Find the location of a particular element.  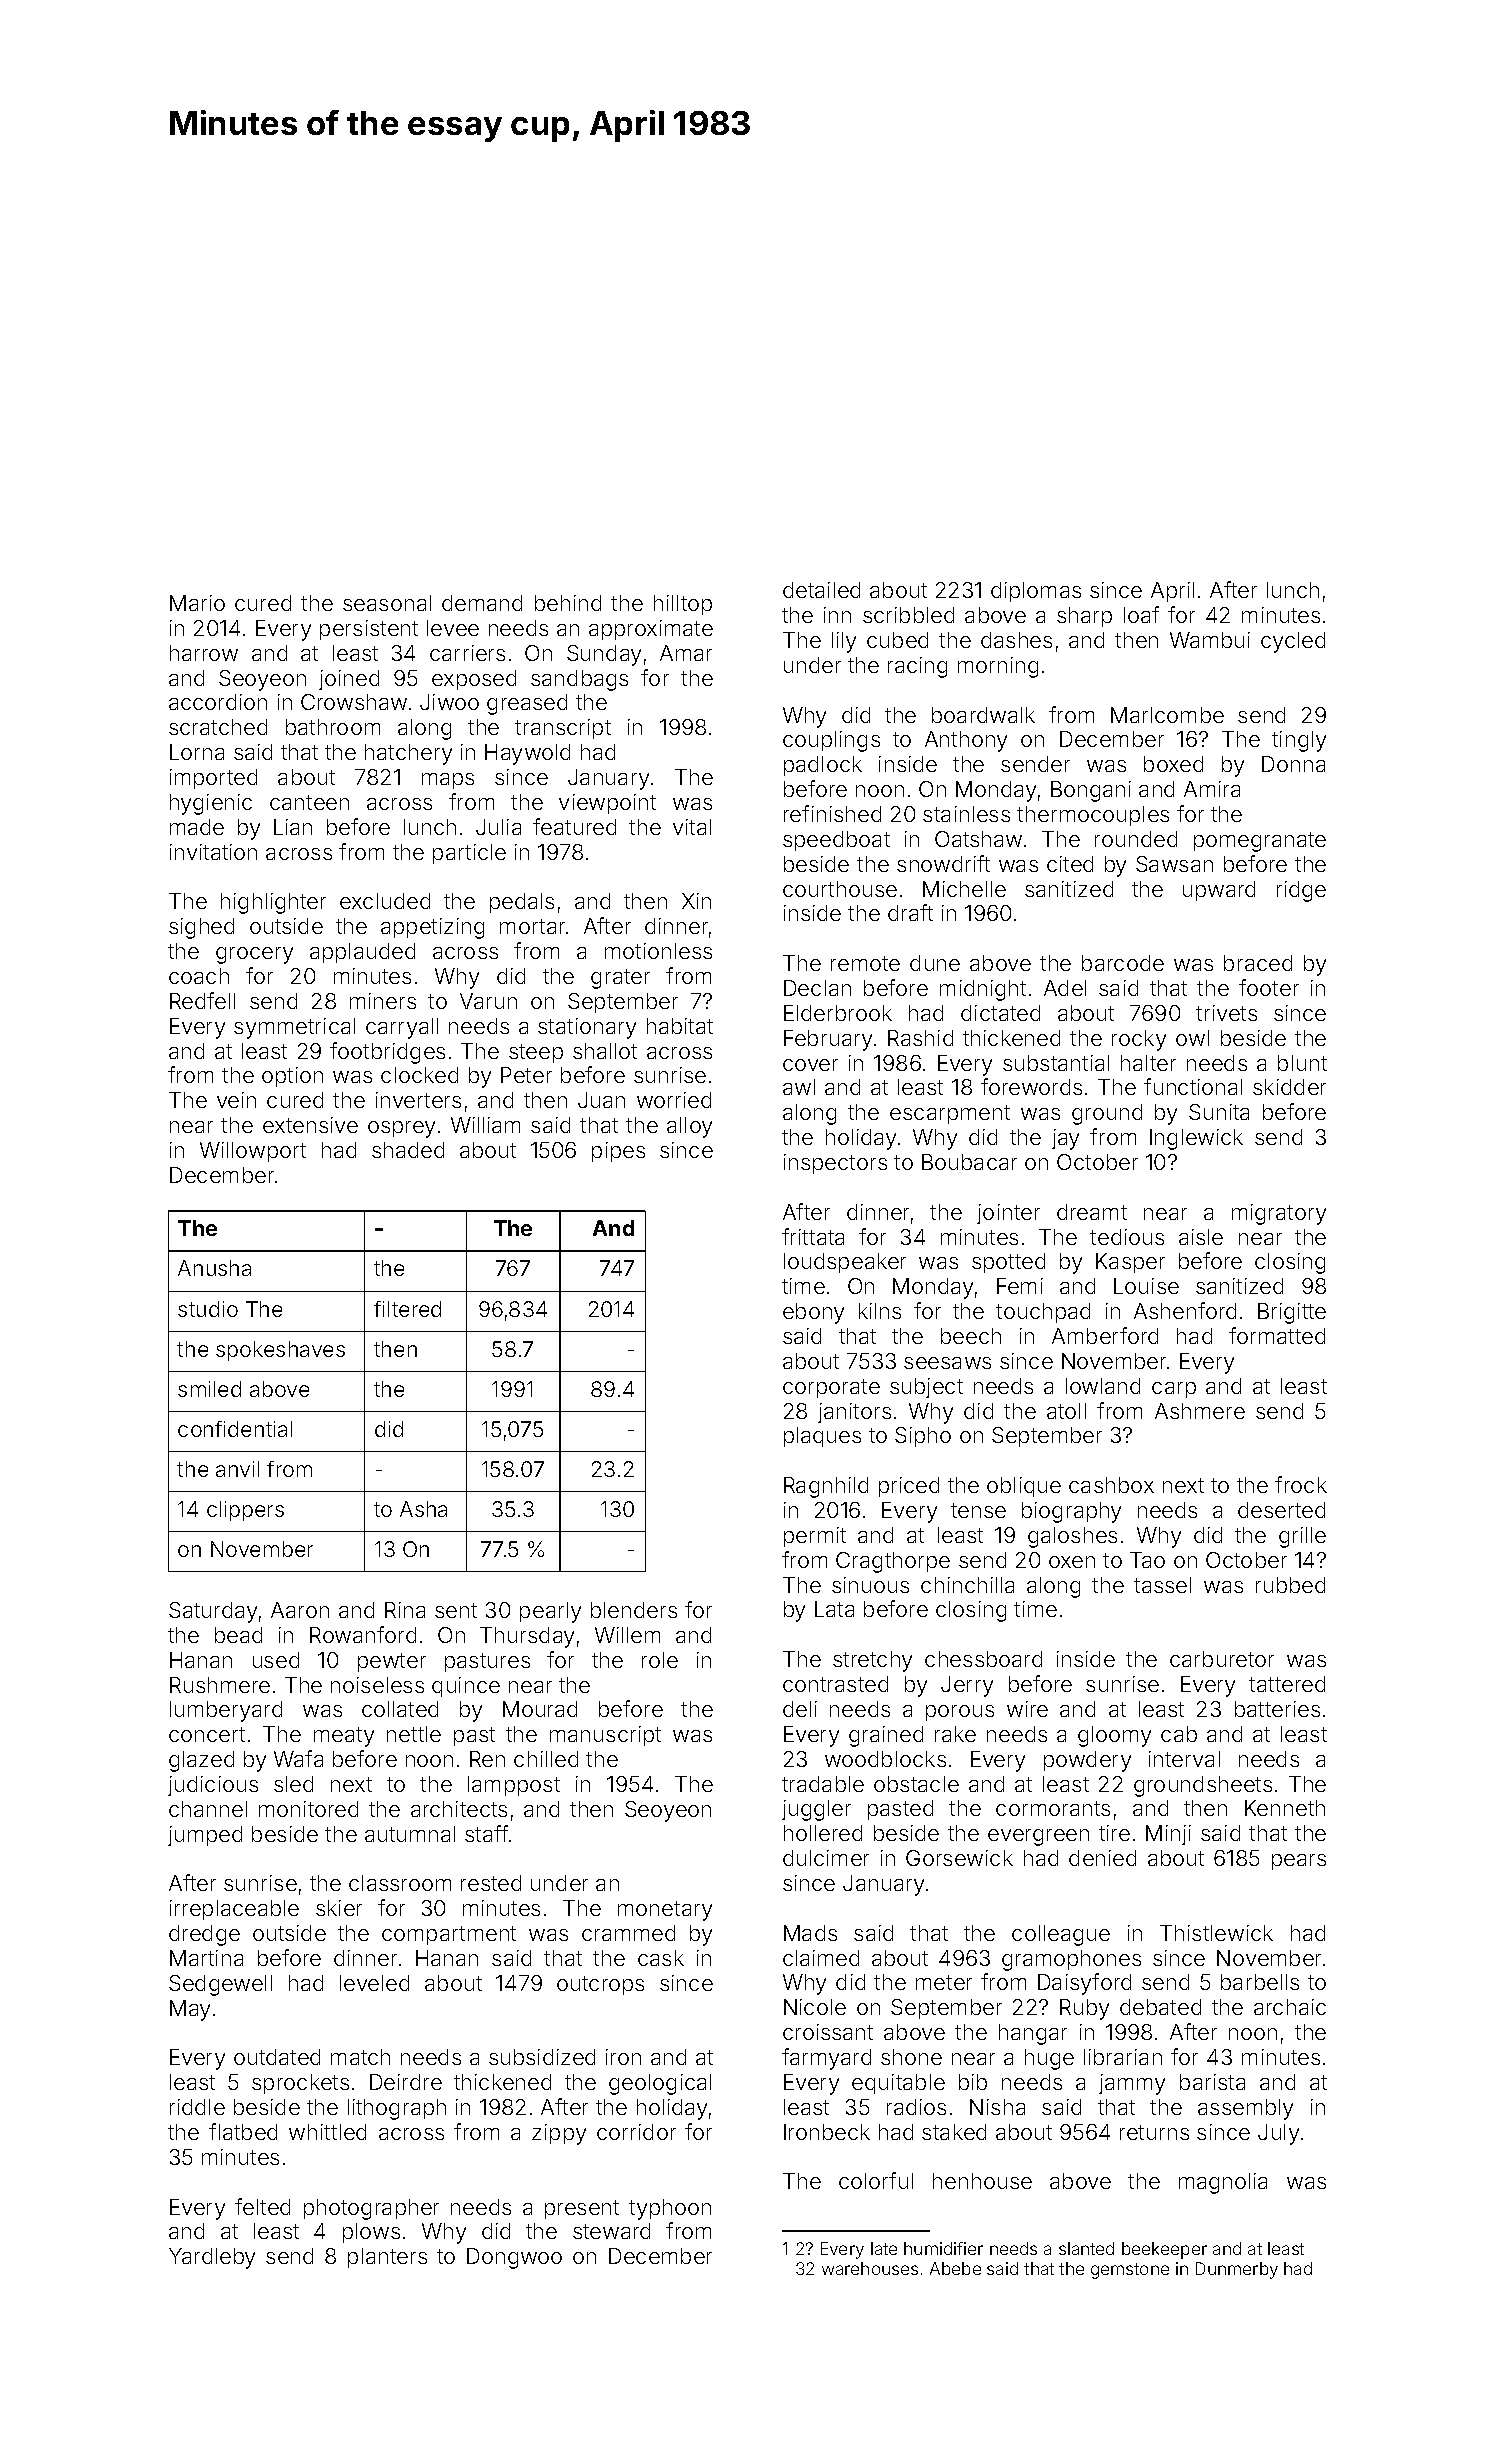

hilltop is located at coordinates (683, 605).
